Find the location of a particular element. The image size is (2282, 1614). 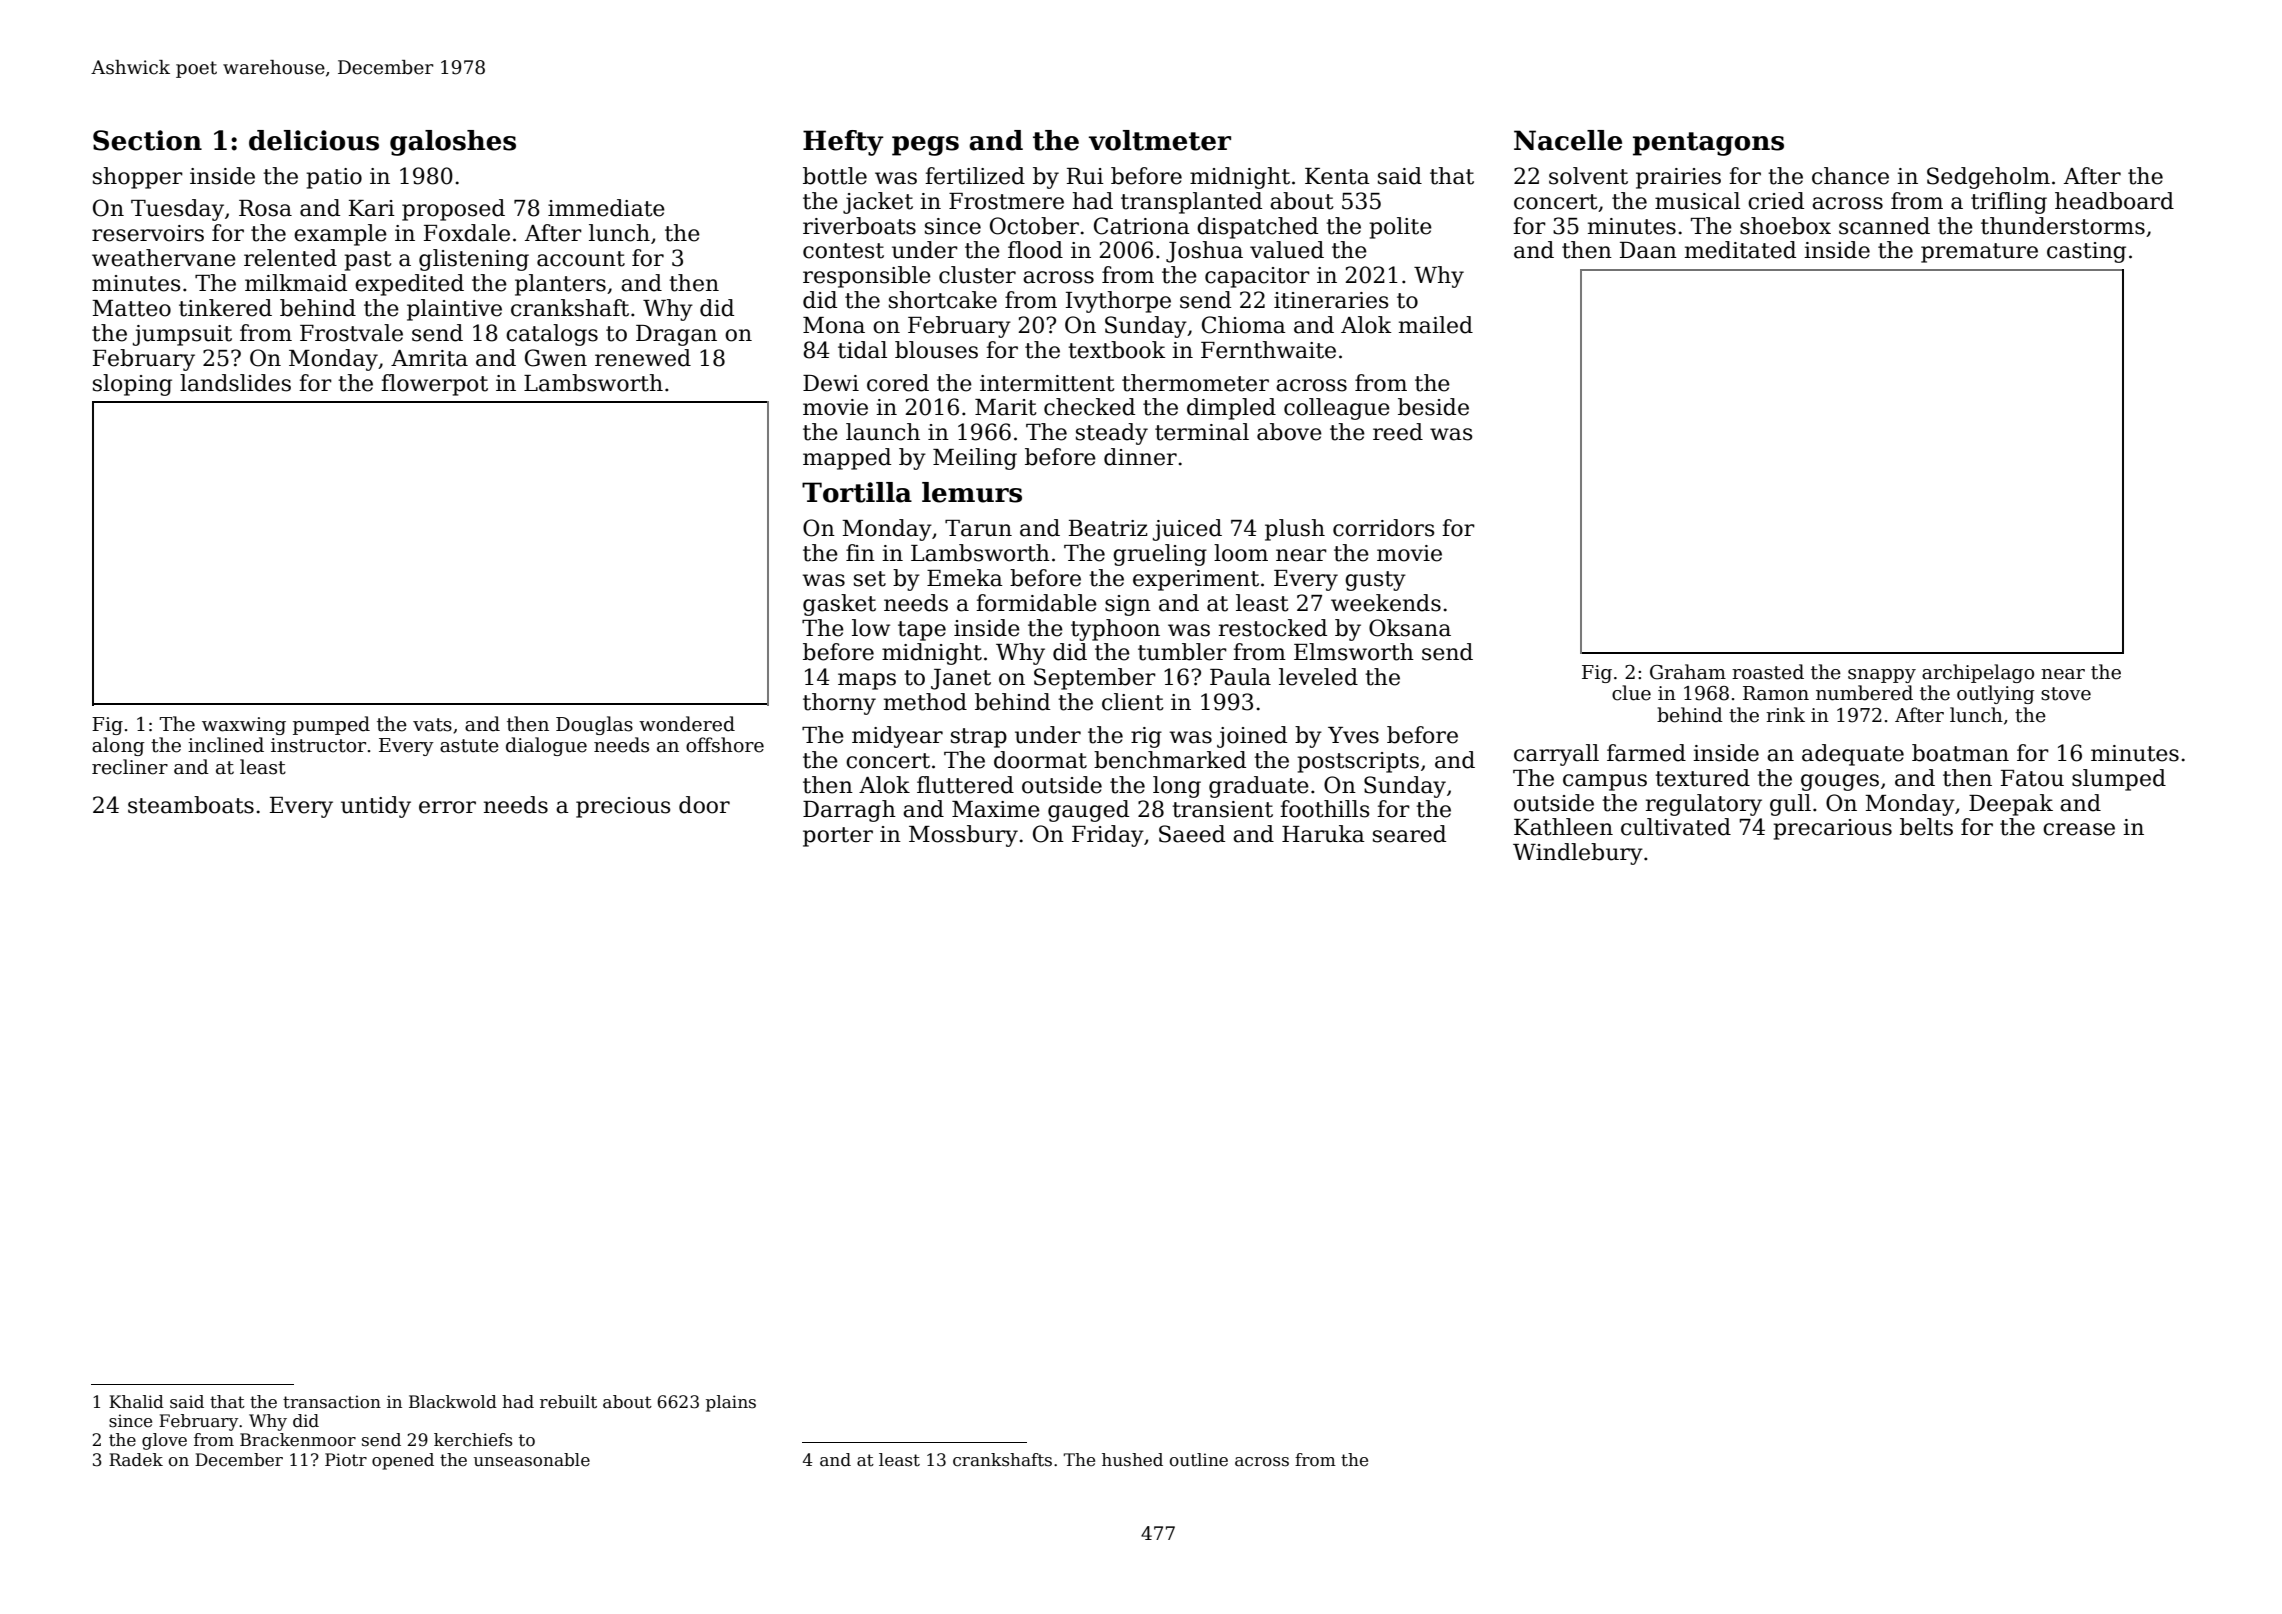

pentagons is located at coordinates (1708, 144).
